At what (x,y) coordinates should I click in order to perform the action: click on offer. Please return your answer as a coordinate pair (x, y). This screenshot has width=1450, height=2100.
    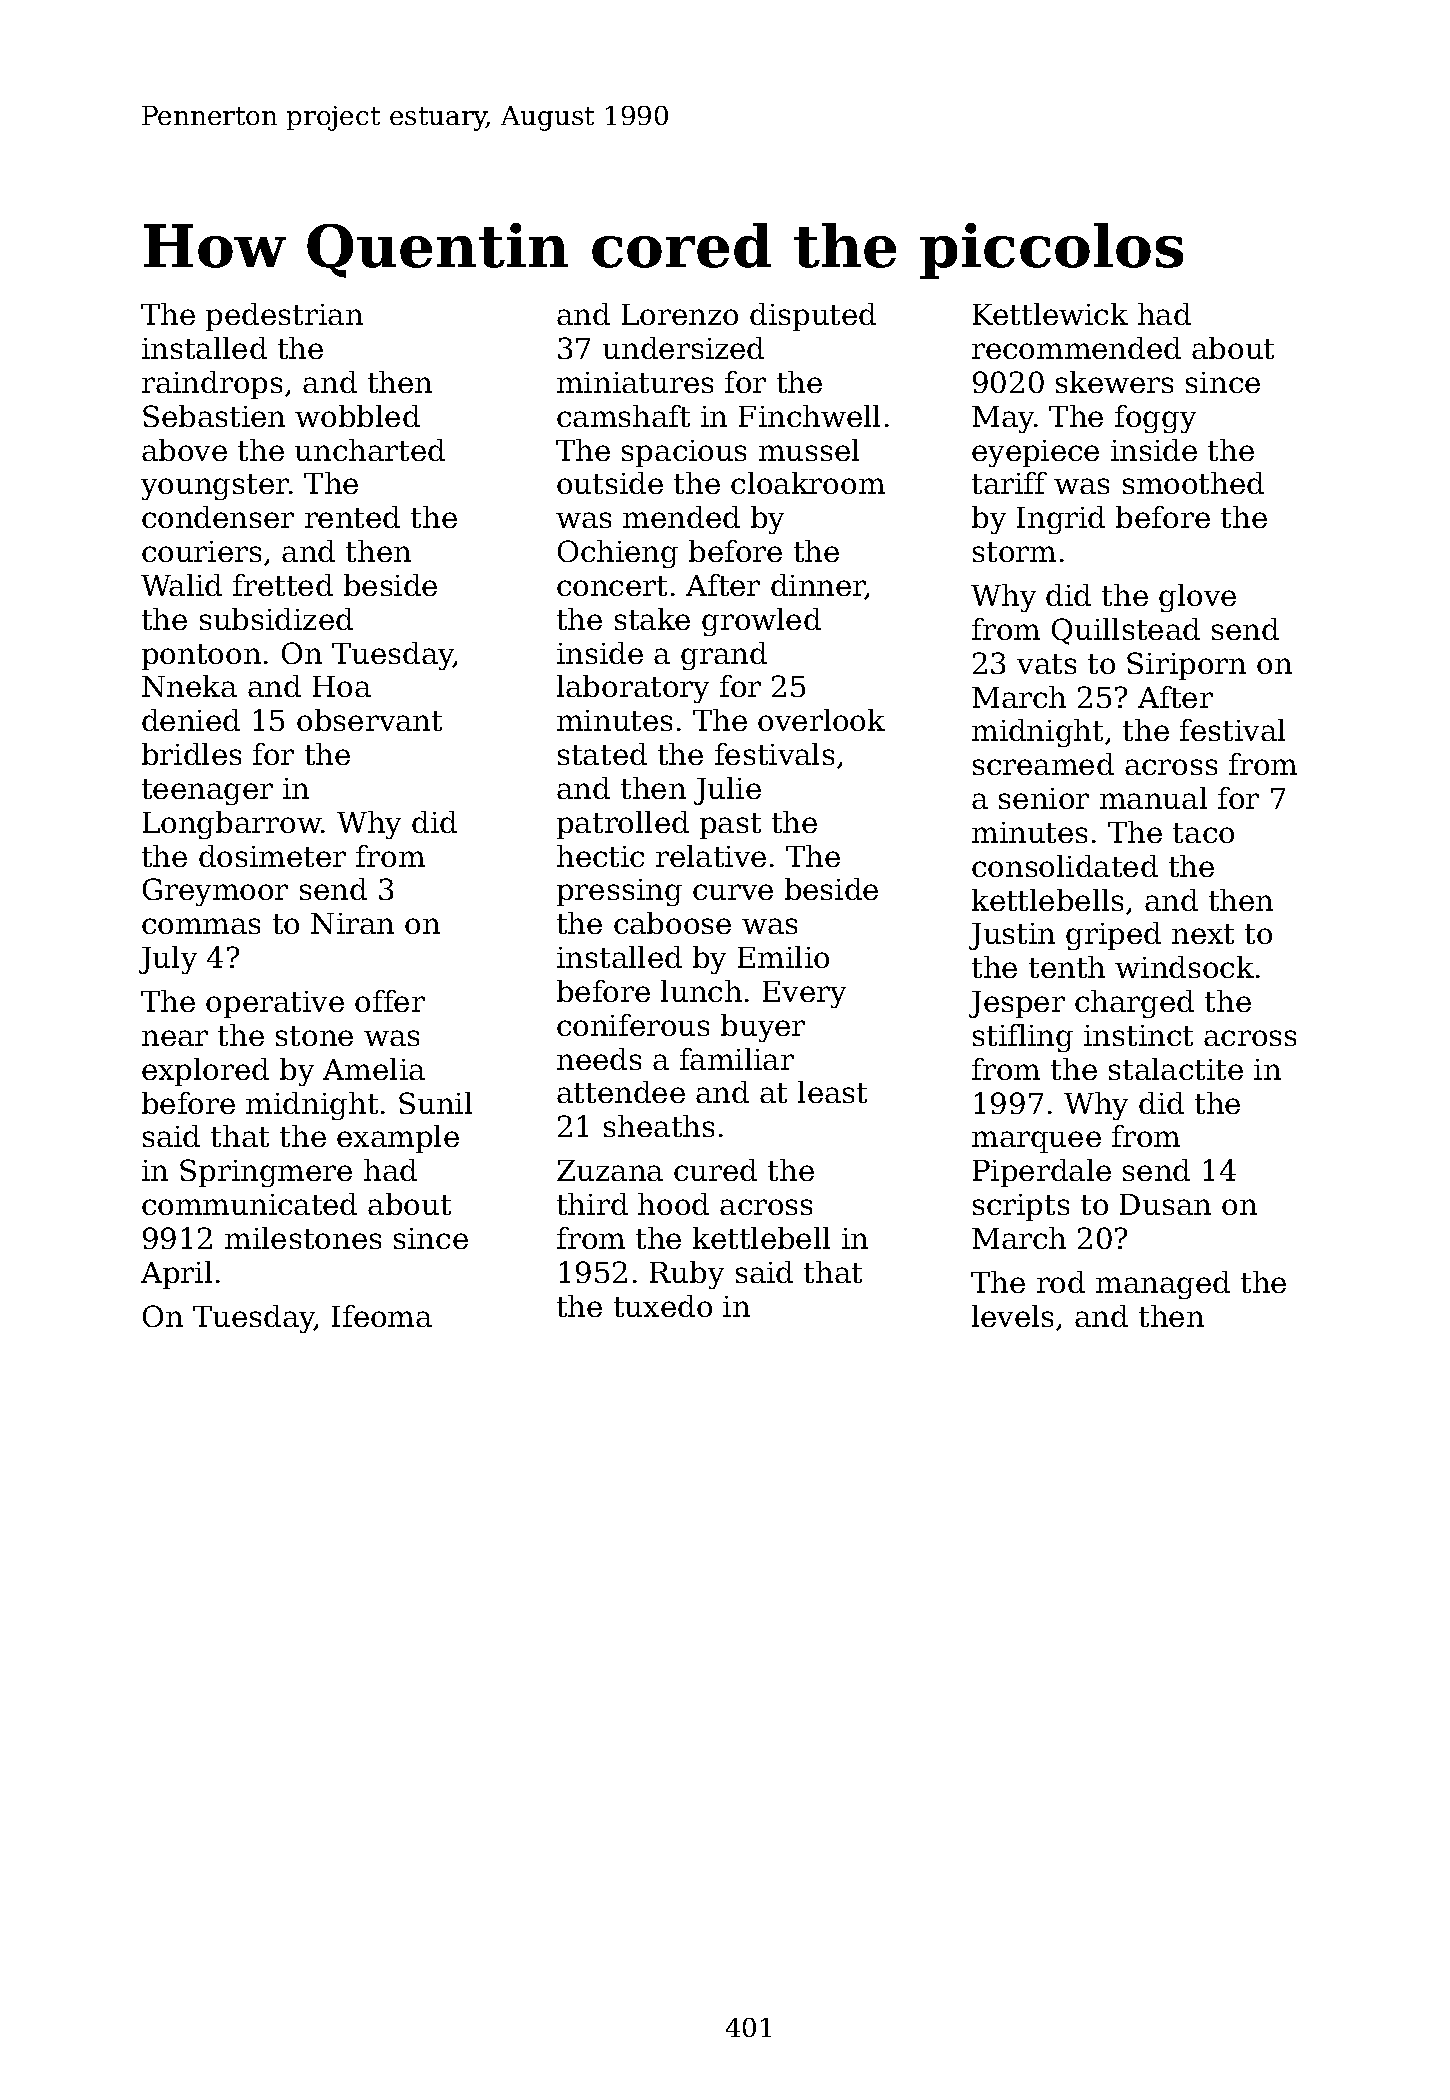
    Looking at the image, I should click on (390, 1001).
